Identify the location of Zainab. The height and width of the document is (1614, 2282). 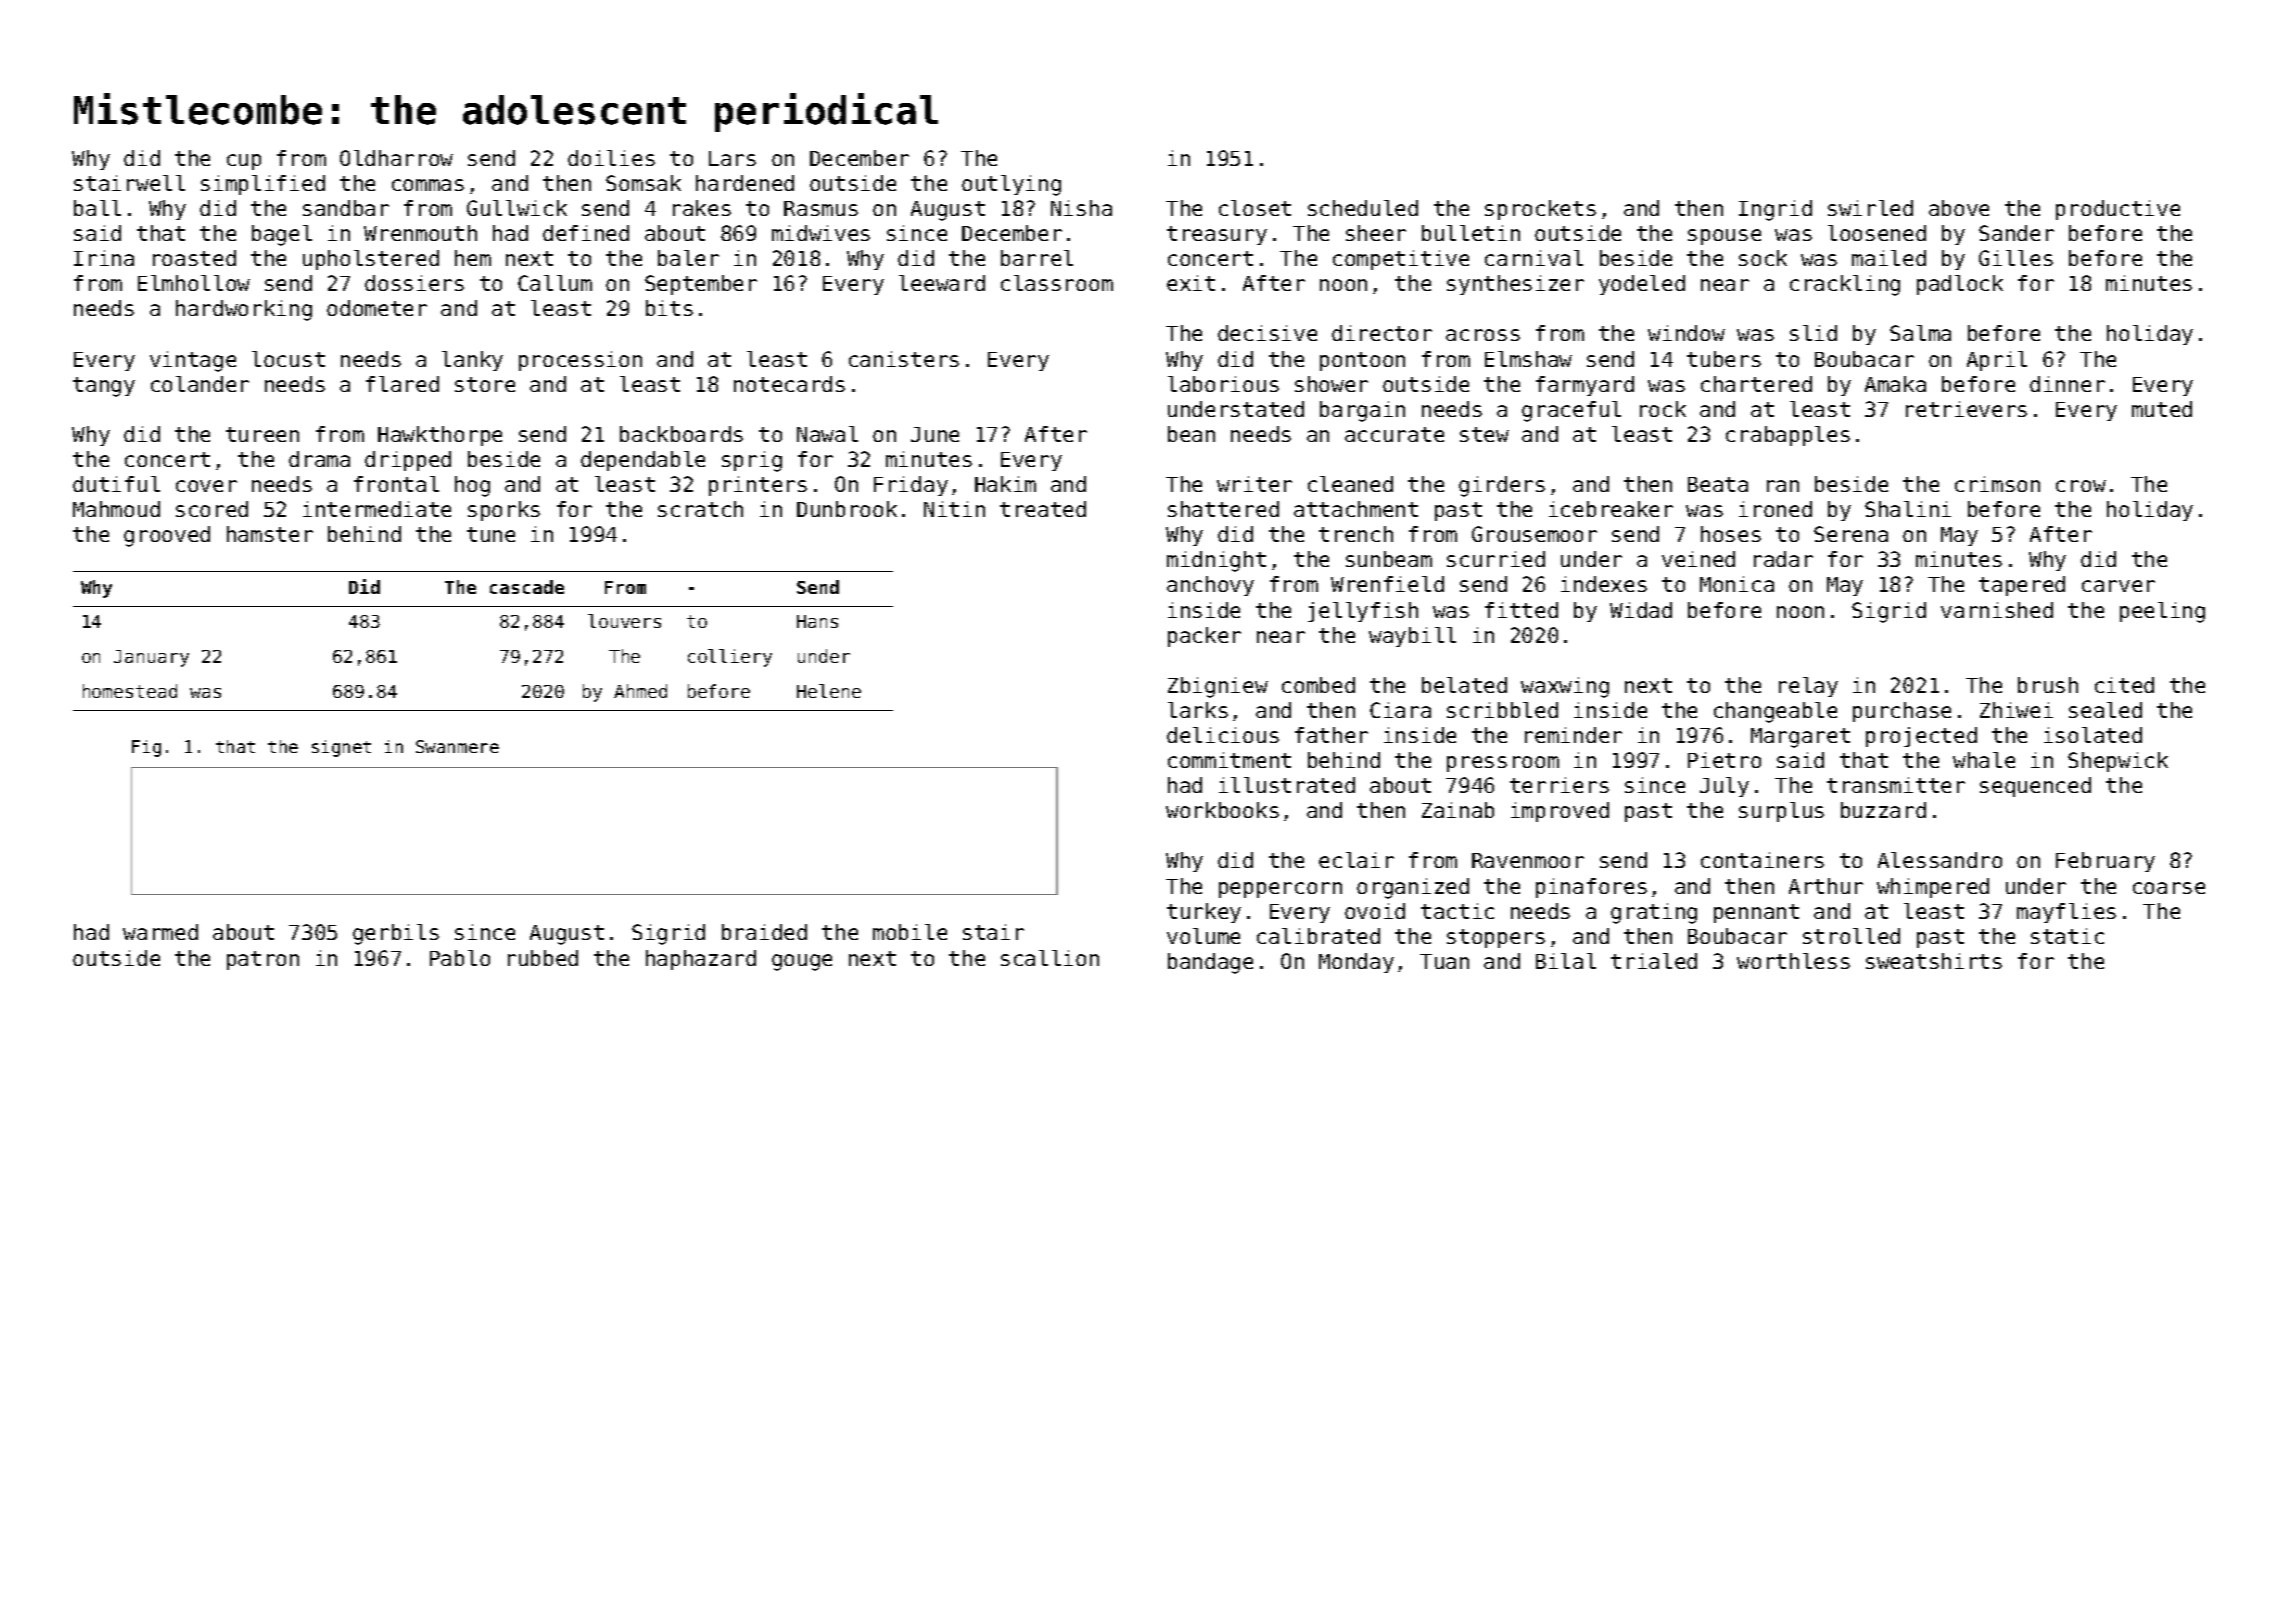
(1458, 810).
